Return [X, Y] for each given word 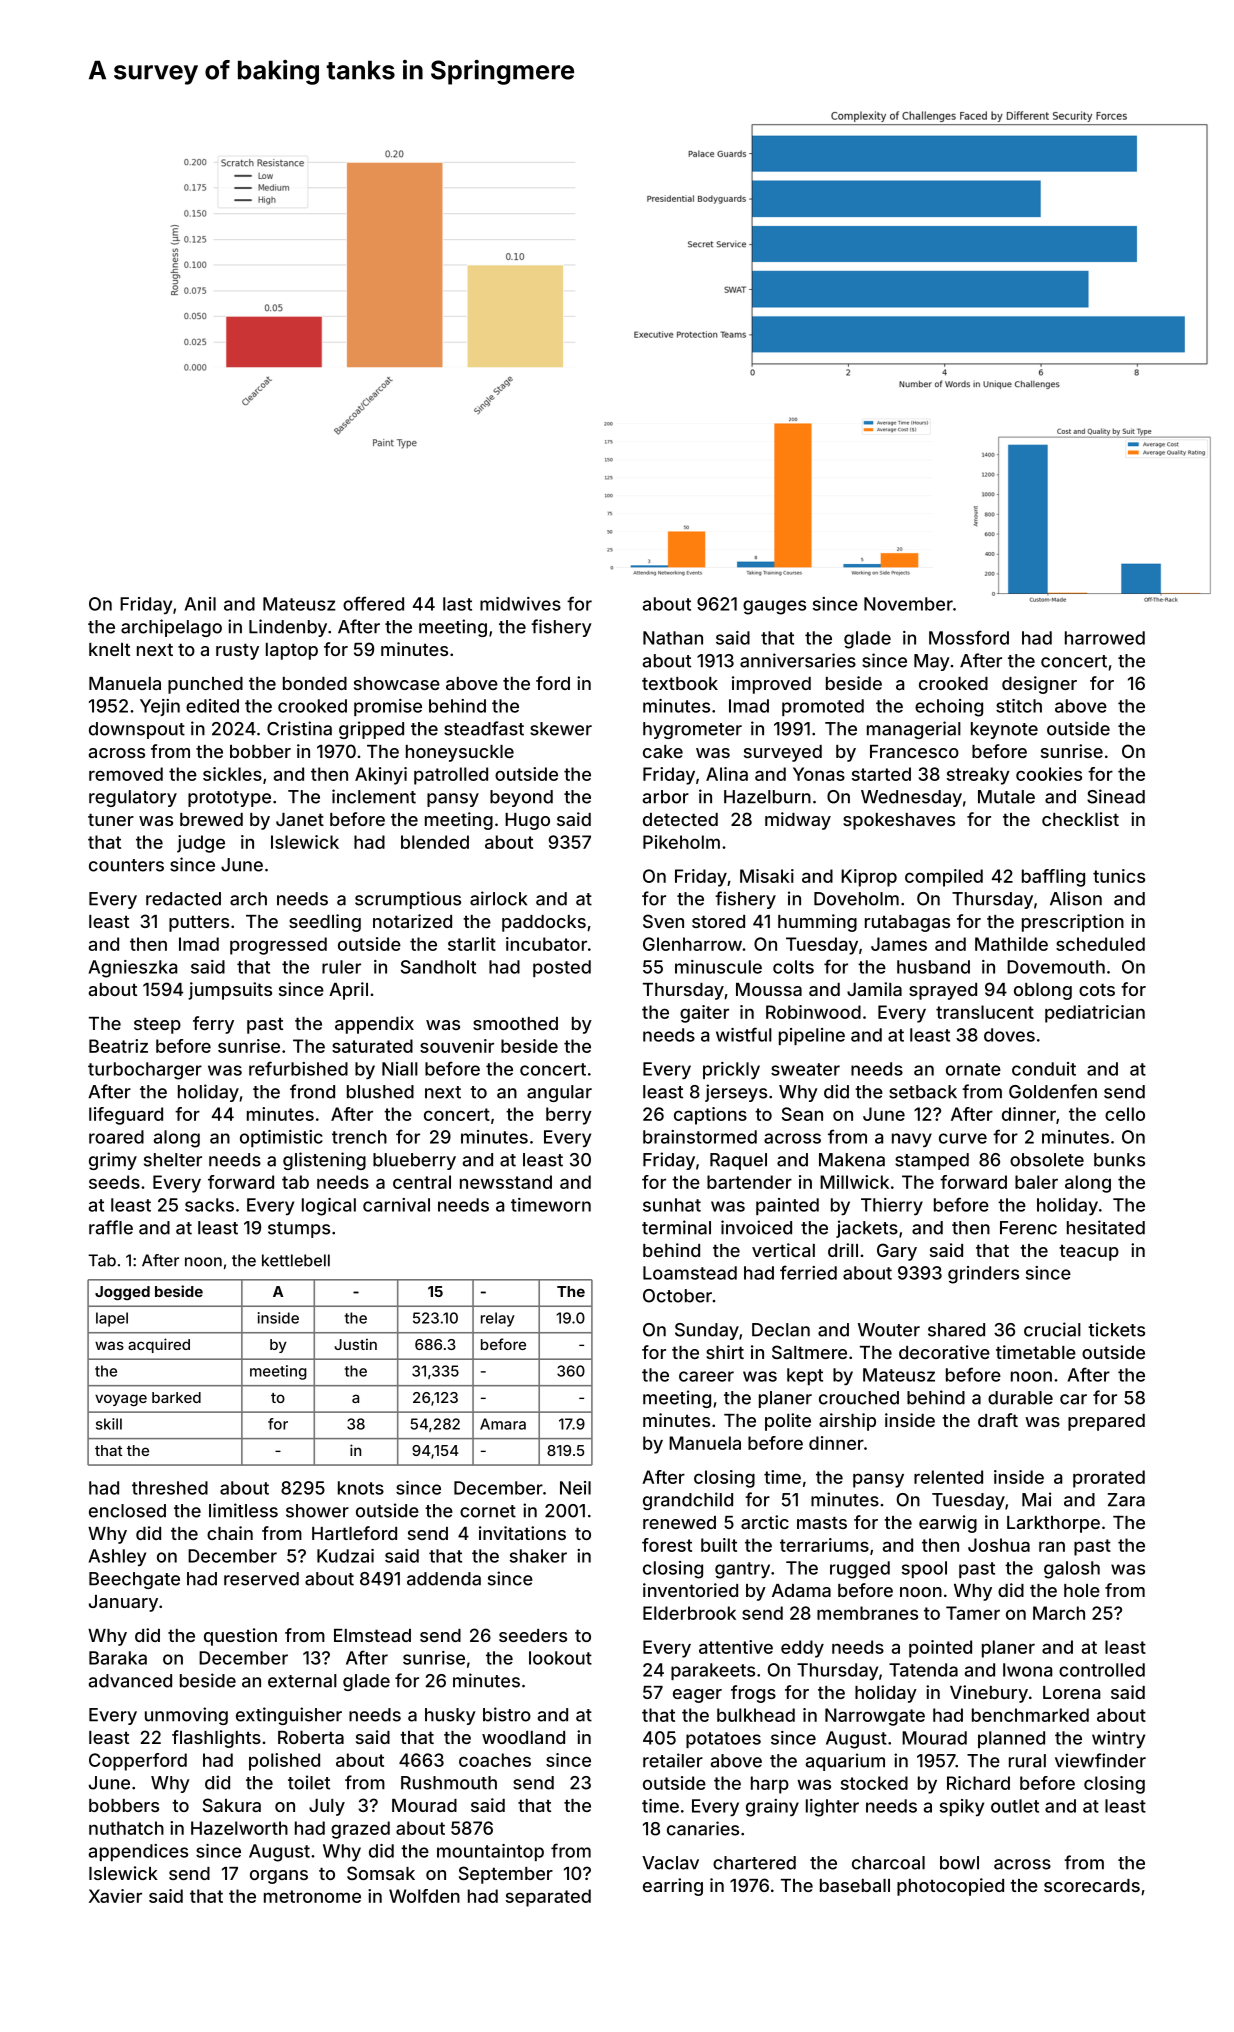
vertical [783, 1250]
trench [359, 1137]
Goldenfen [1053, 1091]
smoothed [515, 1023]
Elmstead [372, 1635]
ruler [341, 967]
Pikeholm [681, 842]
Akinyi [381, 776]
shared [956, 1330]
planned [1011, 1739]
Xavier [115, 1896]
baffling [1053, 878]
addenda [444, 1579]
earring [673, 1887]
